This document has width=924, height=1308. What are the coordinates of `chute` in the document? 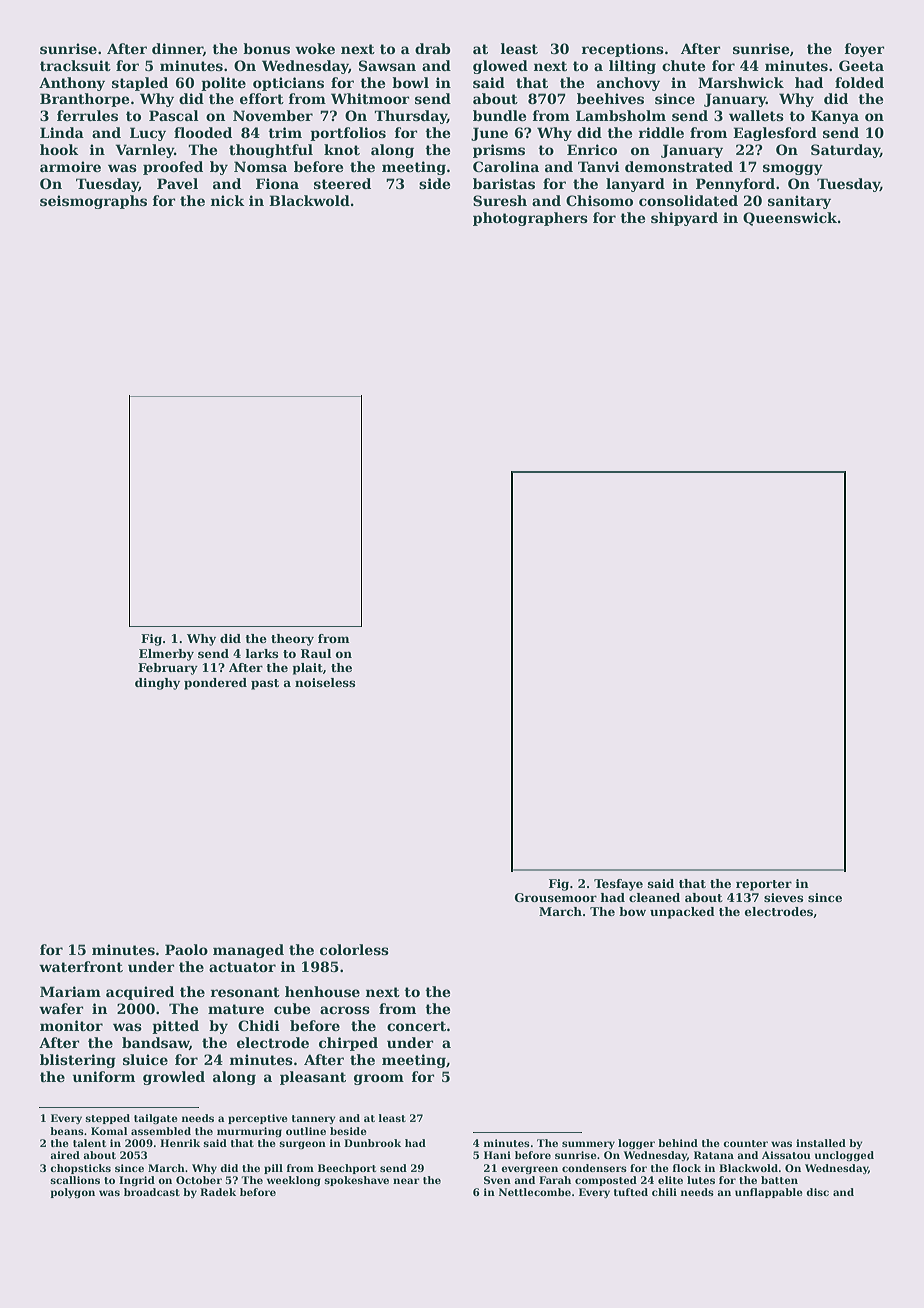 It's located at (683, 65).
